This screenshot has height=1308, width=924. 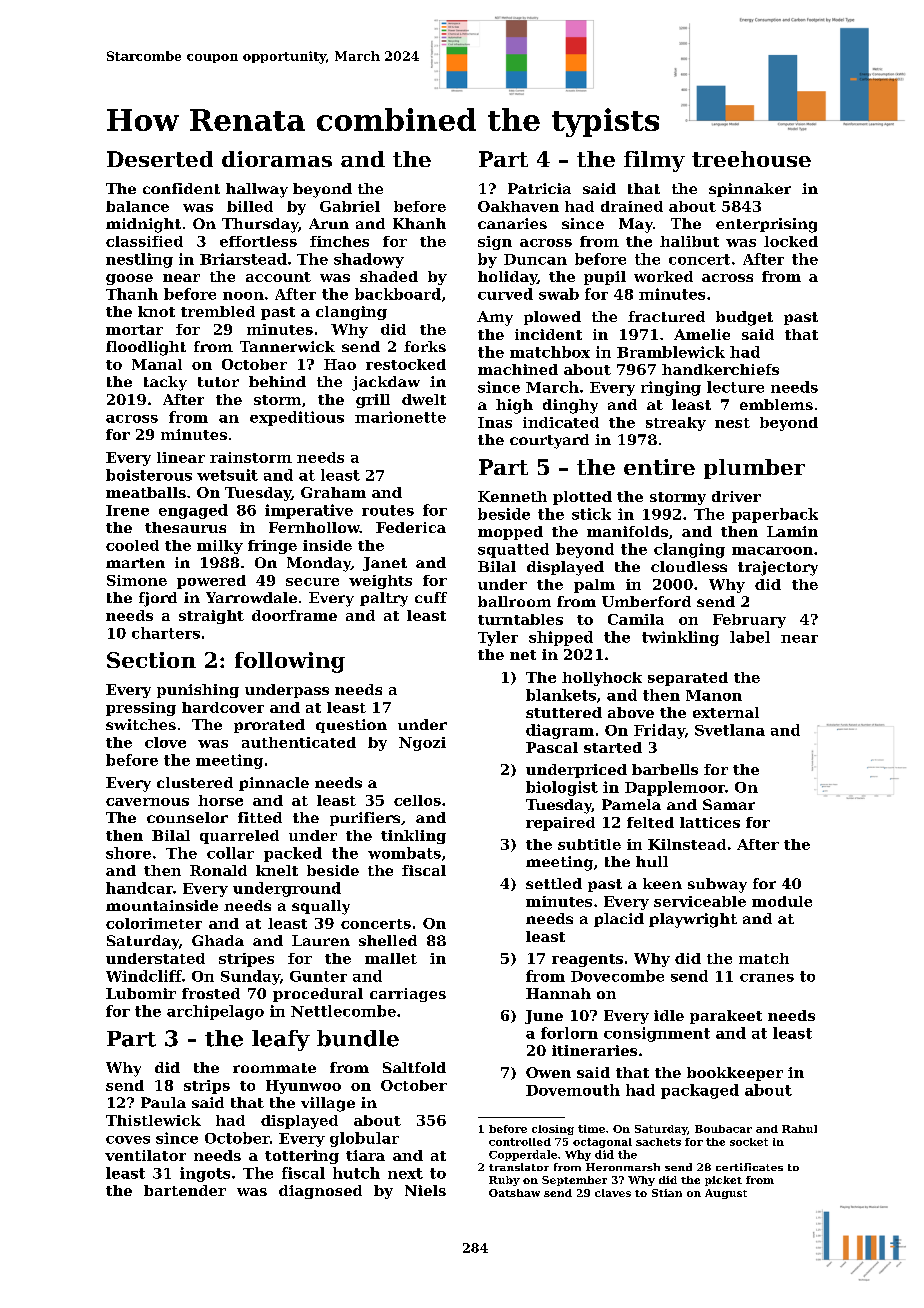 What do you see at coordinates (613, 1193) in the screenshot?
I see `claves` at bounding box center [613, 1193].
